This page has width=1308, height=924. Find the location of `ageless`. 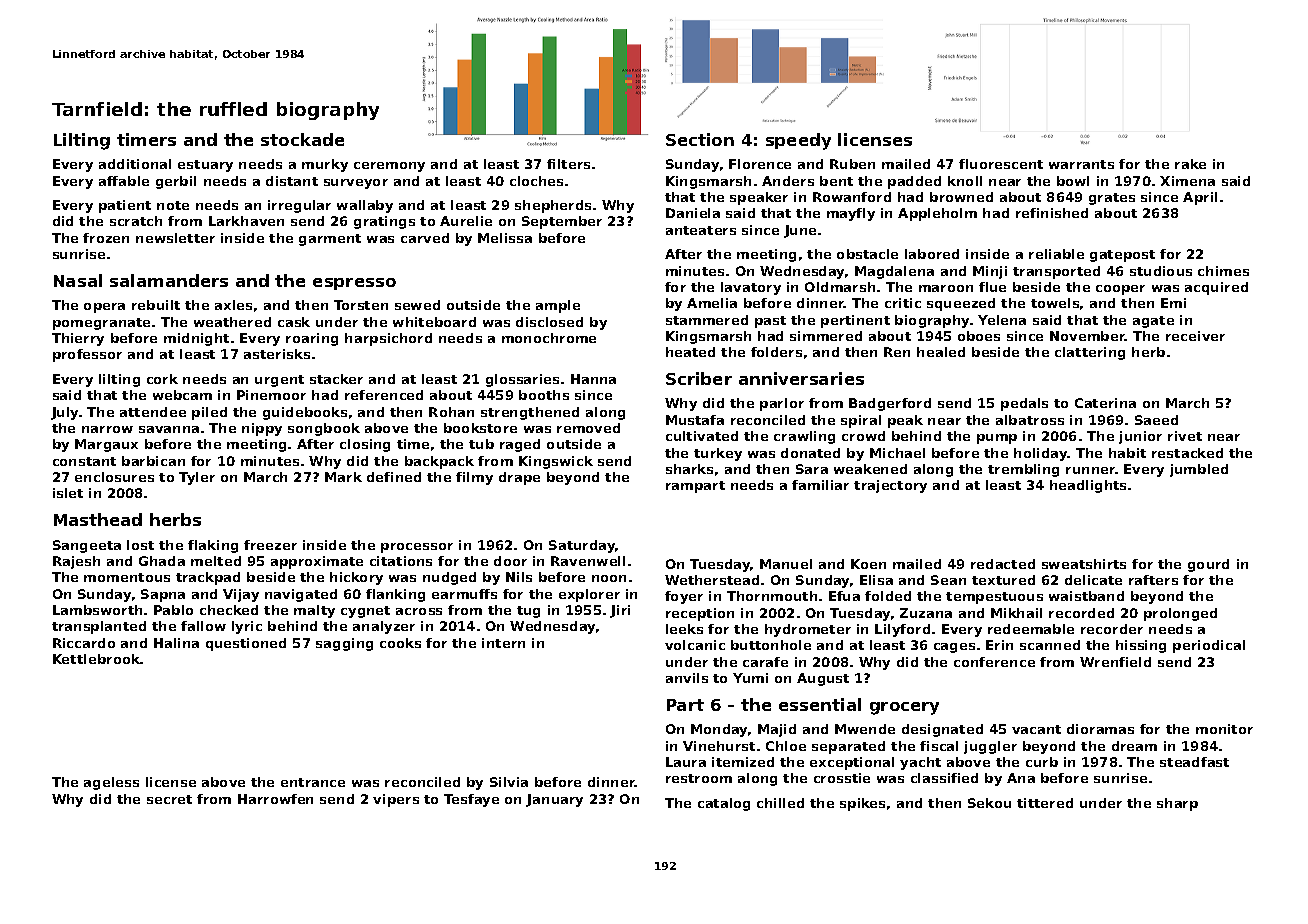

ageless is located at coordinates (111, 783).
